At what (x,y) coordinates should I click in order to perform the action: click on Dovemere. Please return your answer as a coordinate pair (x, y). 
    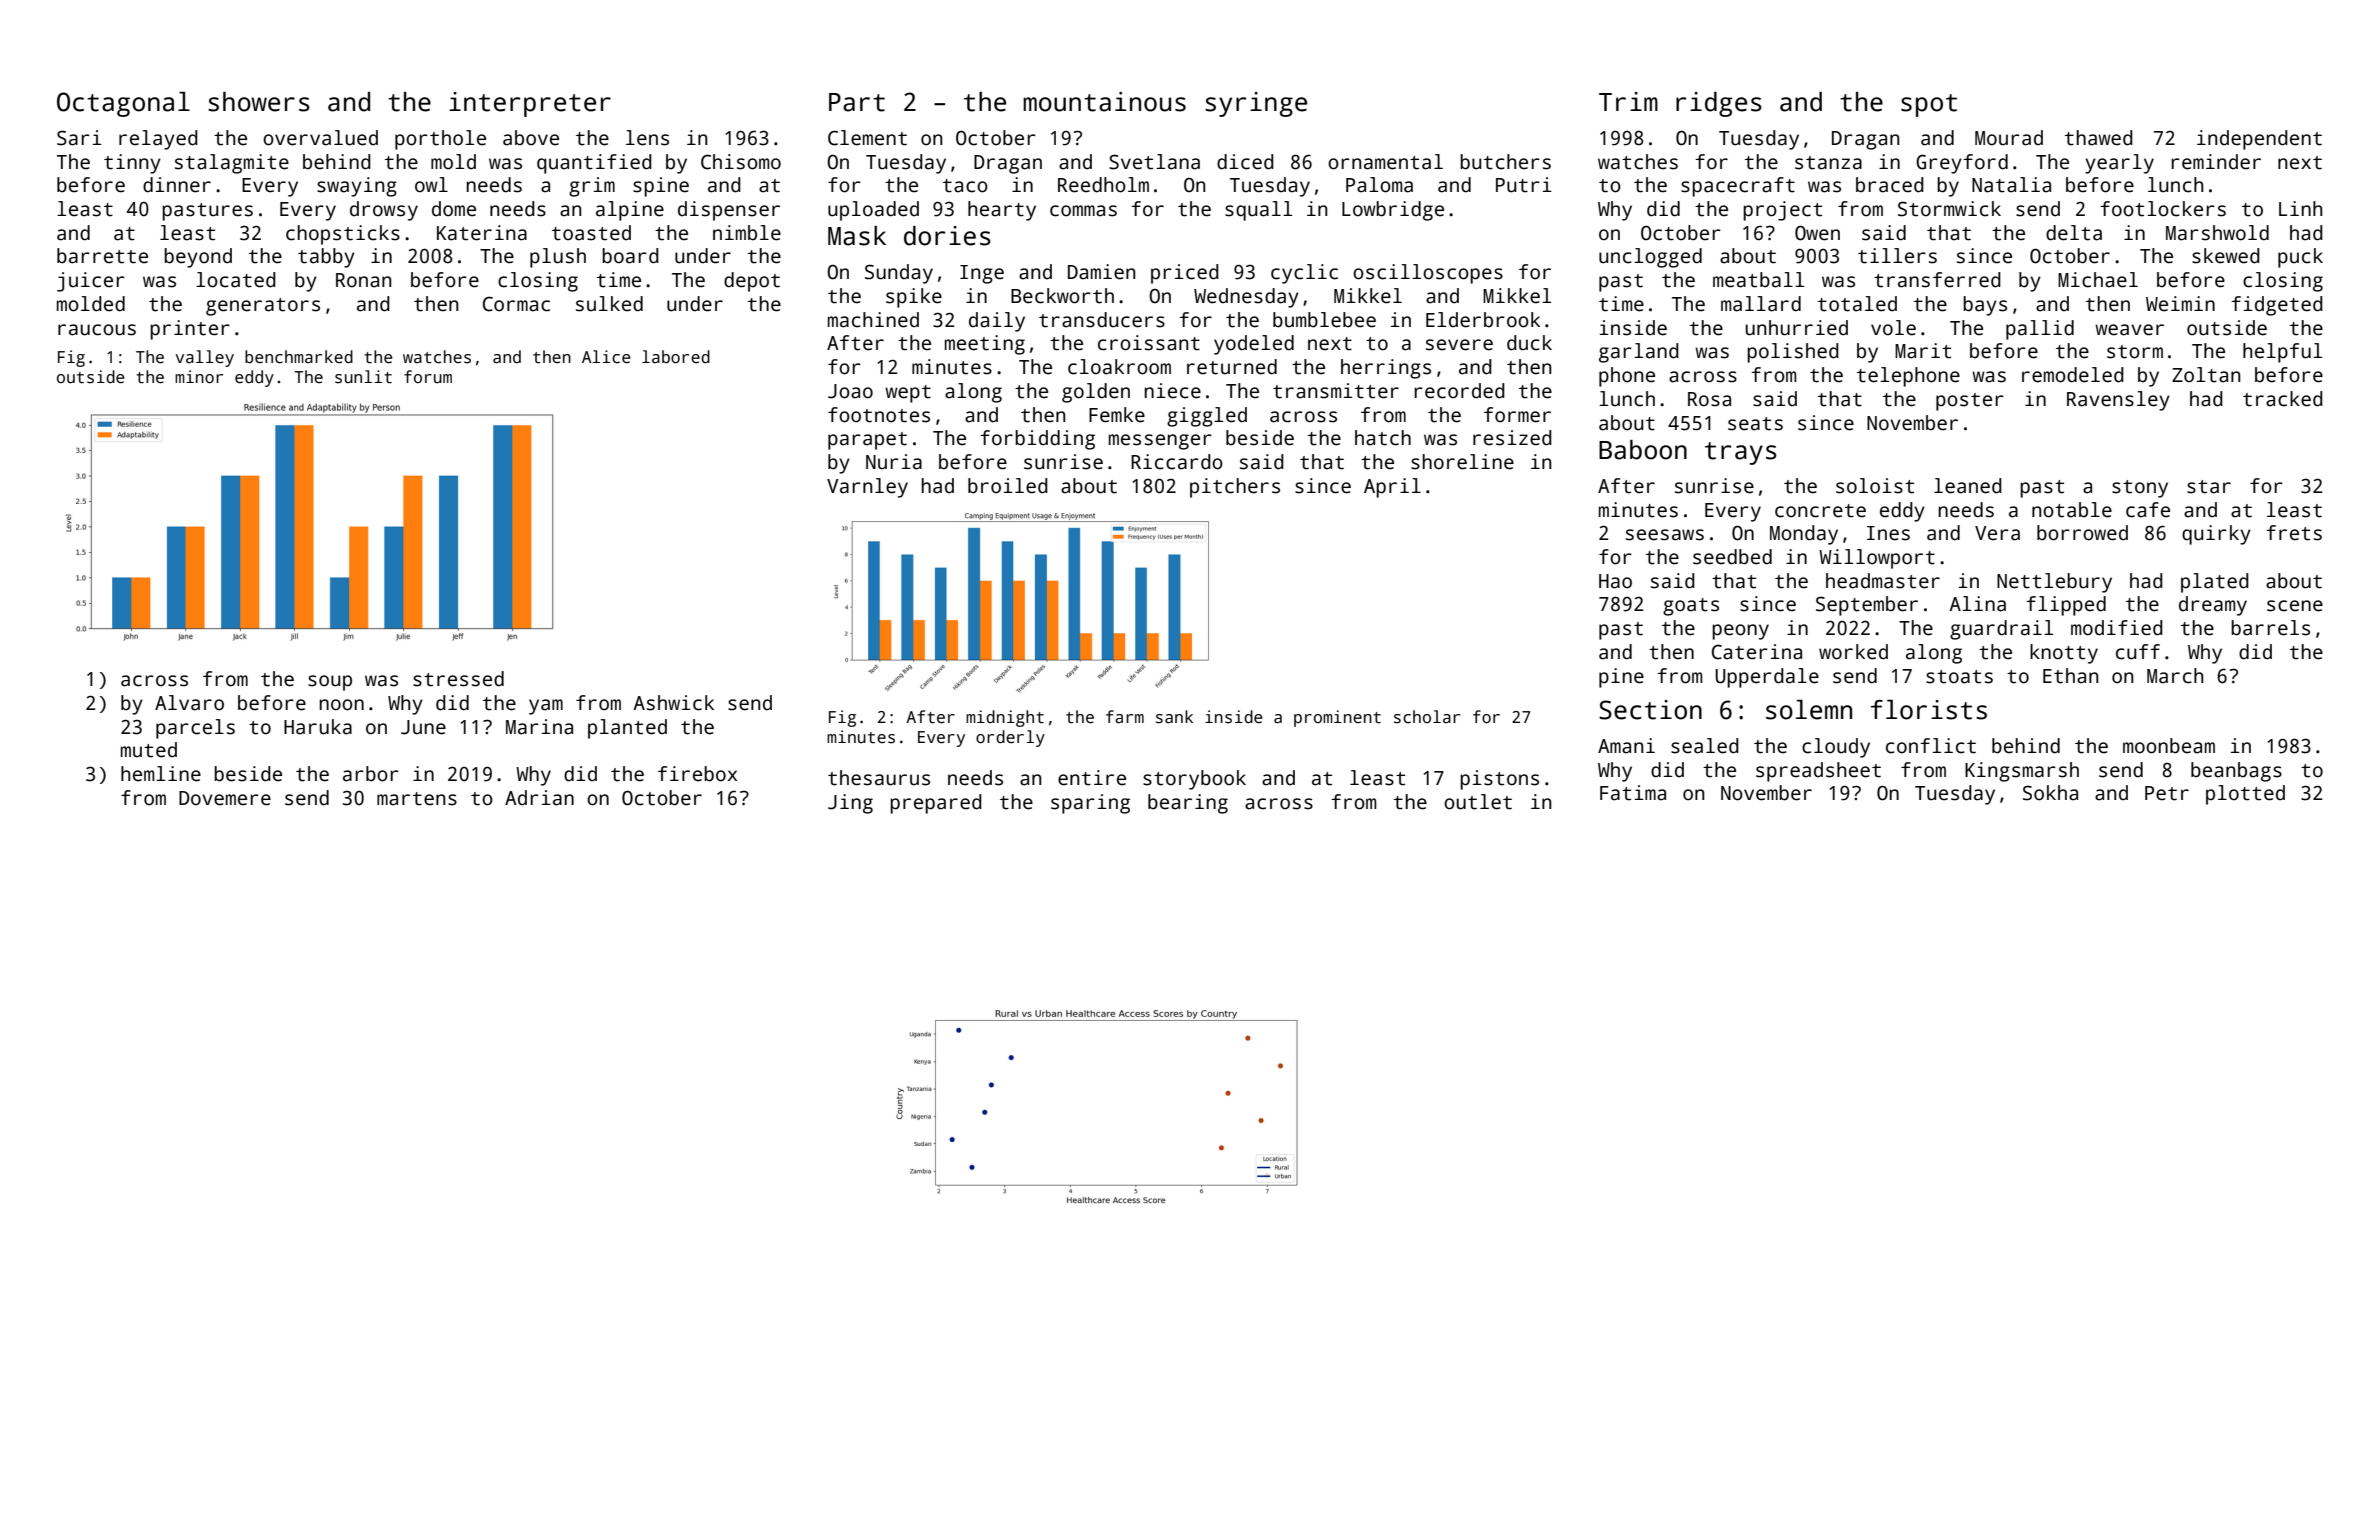
    Looking at the image, I should click on (225, 798).
